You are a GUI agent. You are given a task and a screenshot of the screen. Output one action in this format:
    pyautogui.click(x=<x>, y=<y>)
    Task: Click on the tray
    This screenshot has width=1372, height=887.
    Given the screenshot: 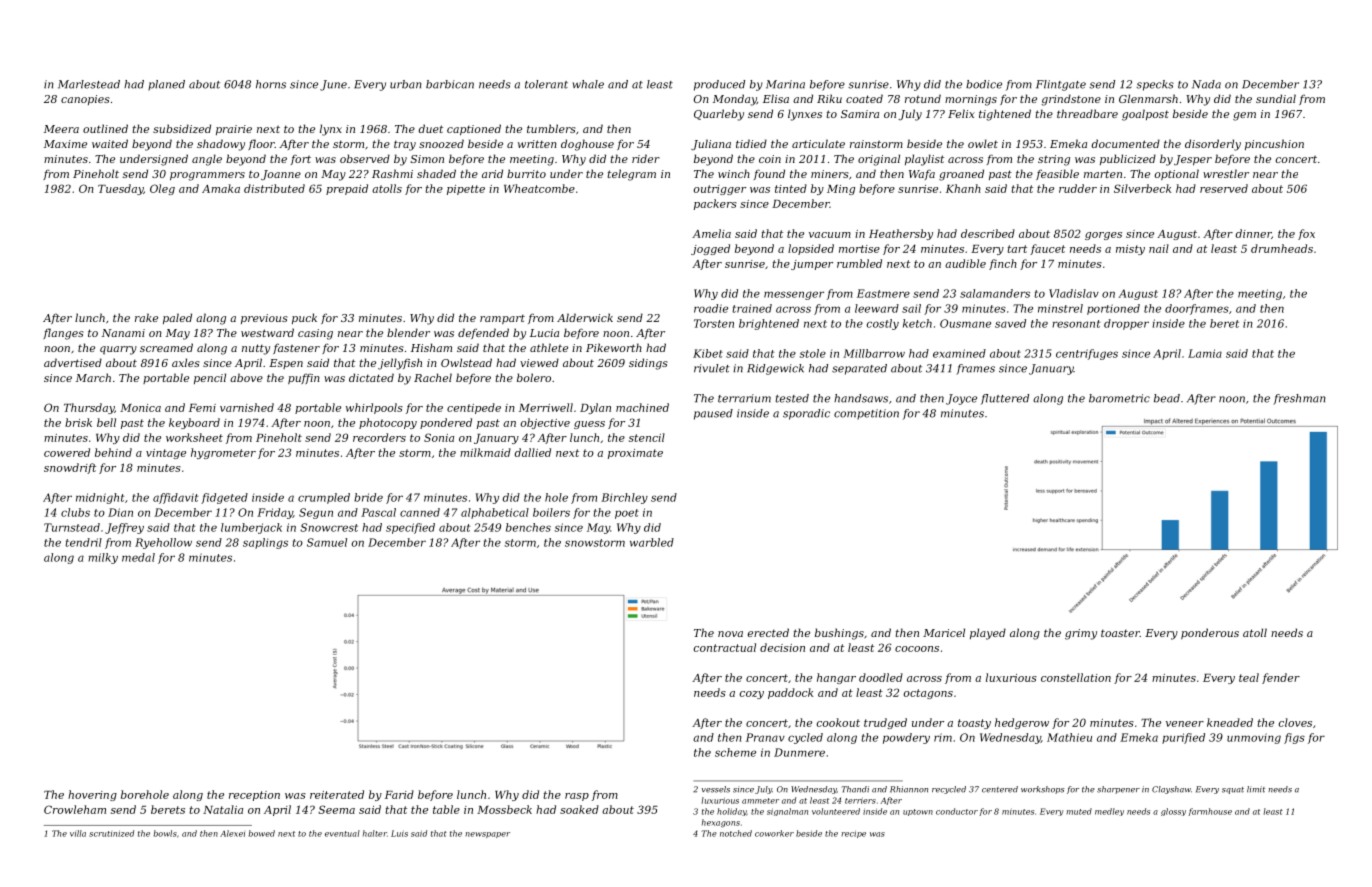 What is the action you would take?
    pyautogui.click(x=405, y=145)
